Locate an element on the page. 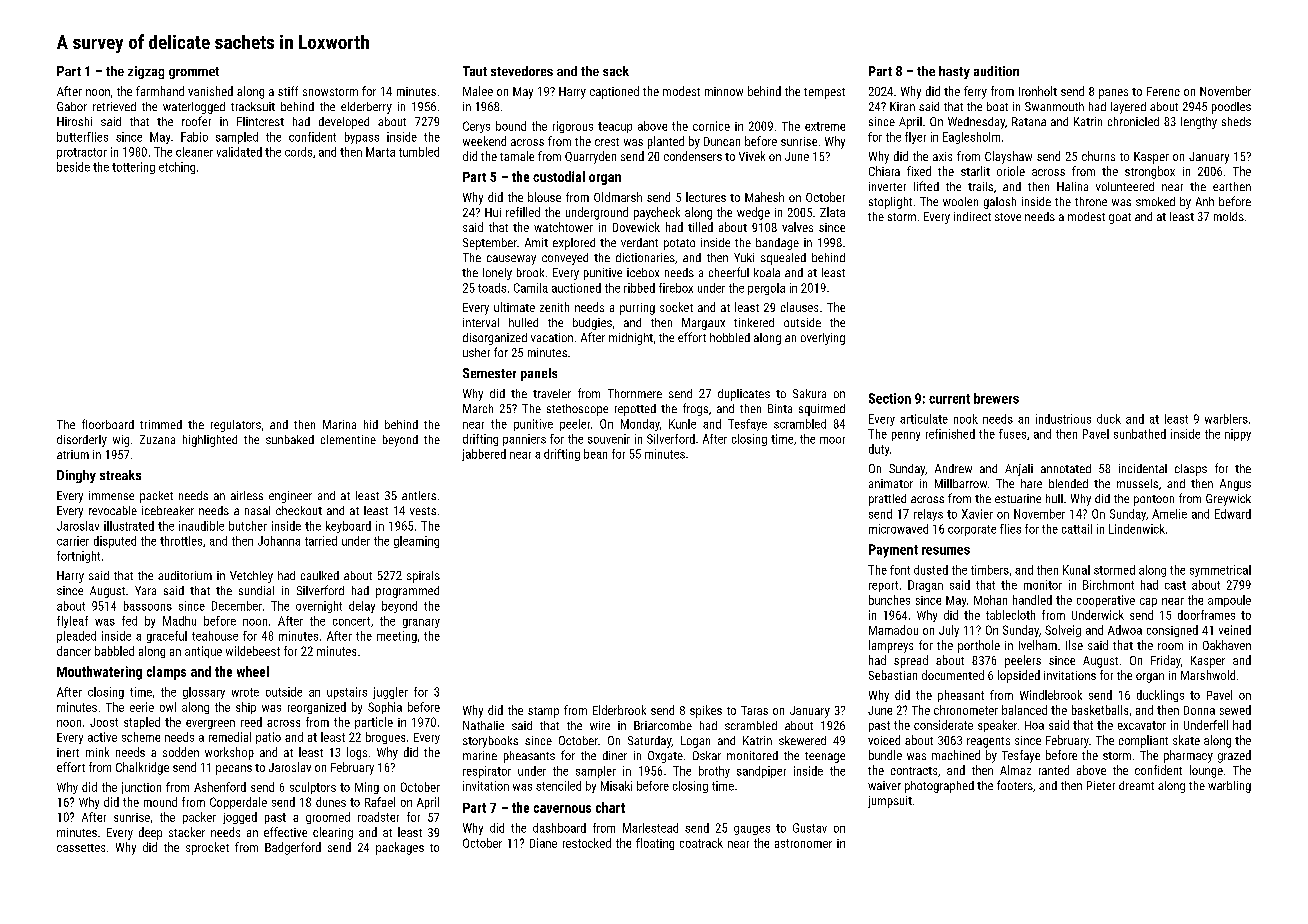 The image size is (1308, 924). astronomer is located at coordinates (803, 843).
